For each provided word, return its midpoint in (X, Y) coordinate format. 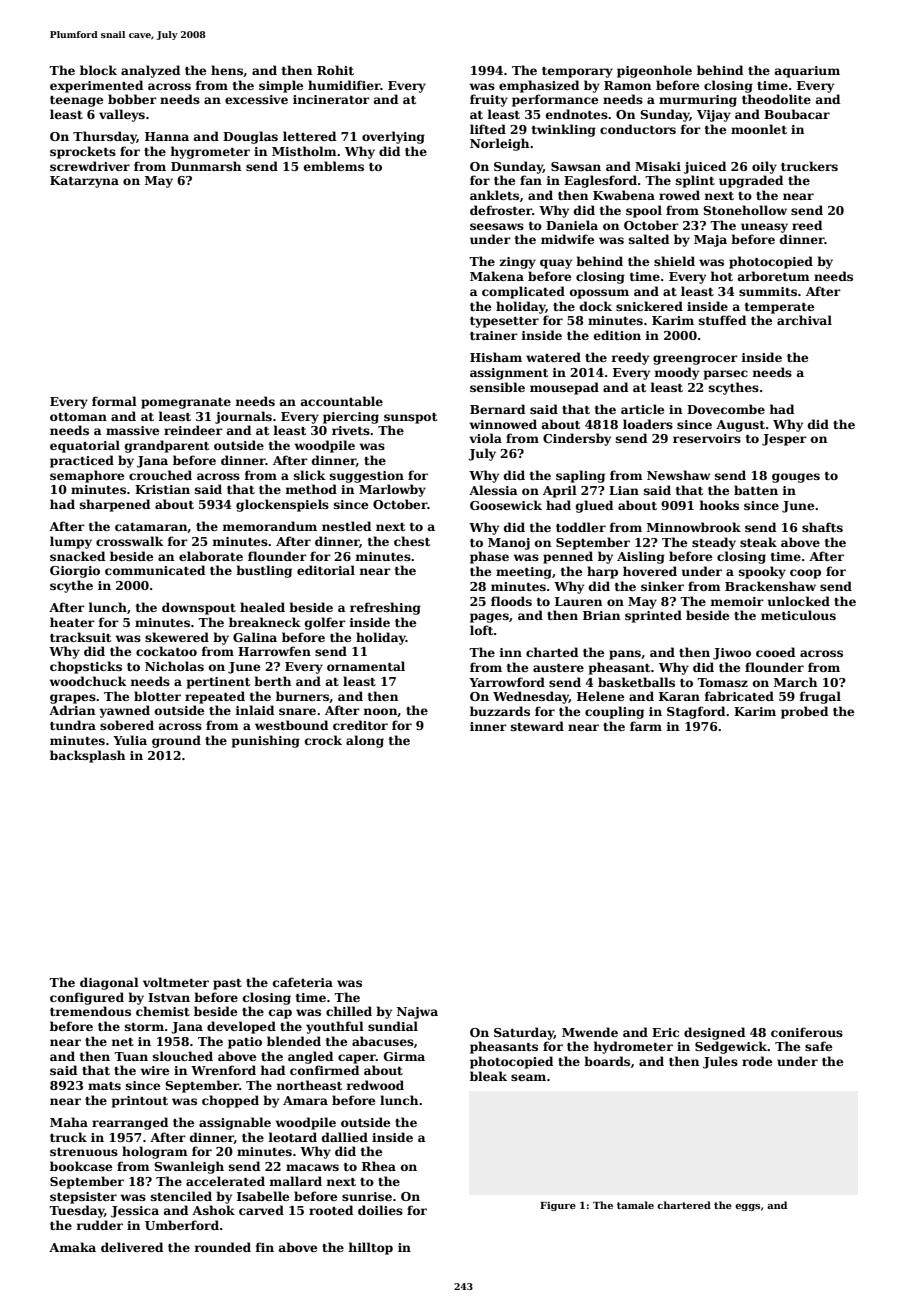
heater (72, 622)
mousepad (564, 388)
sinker (662, 586)
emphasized (539, 86)
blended (294, 1041)
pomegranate (186, 403)
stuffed (722, 320)
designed (714, 1033)
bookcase (81, 1166)
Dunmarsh (206, 166)
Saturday (524, 1033)
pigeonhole (654, 71)
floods (511, 601)
